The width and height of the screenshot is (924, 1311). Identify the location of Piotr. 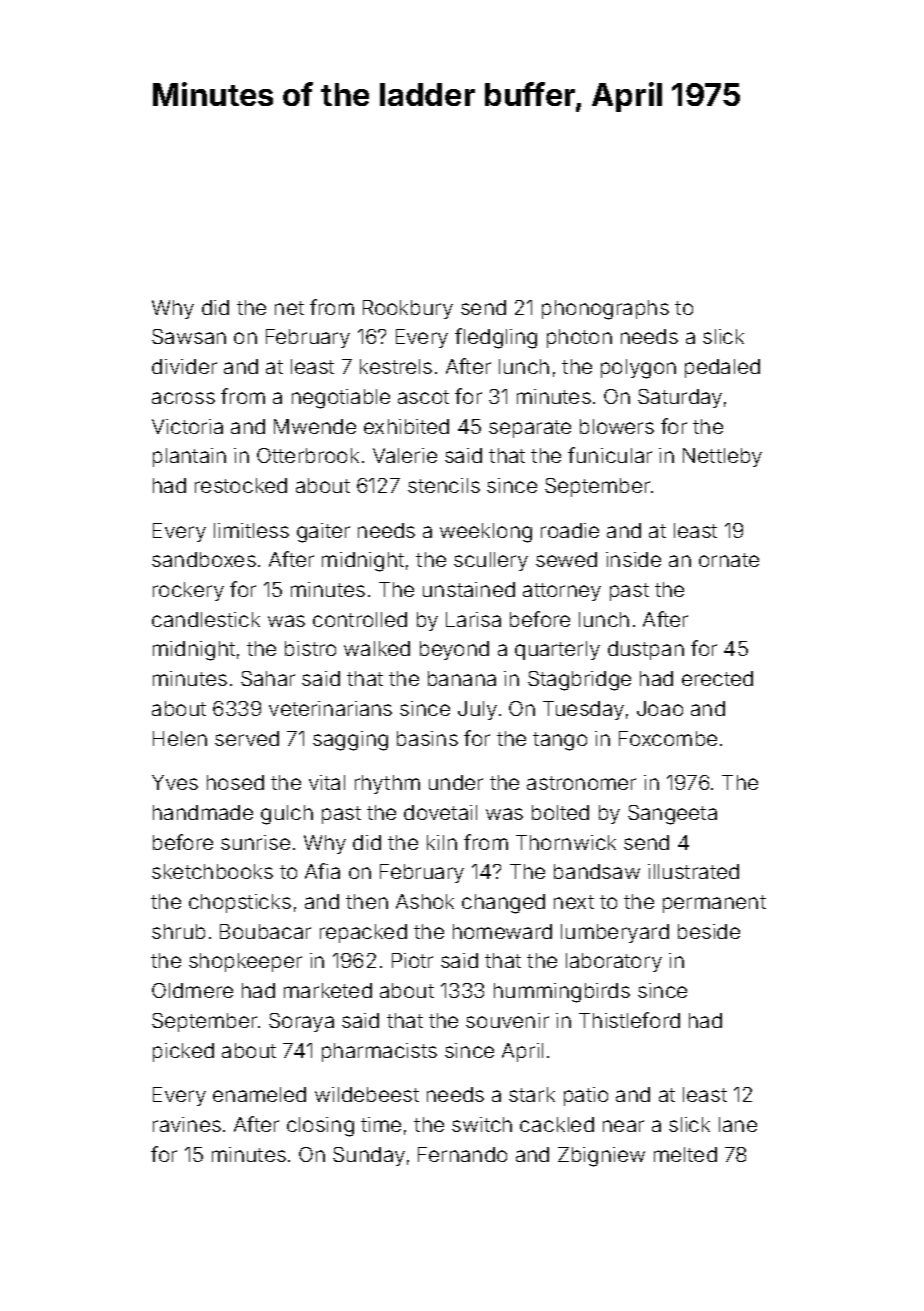
(412, 960).
